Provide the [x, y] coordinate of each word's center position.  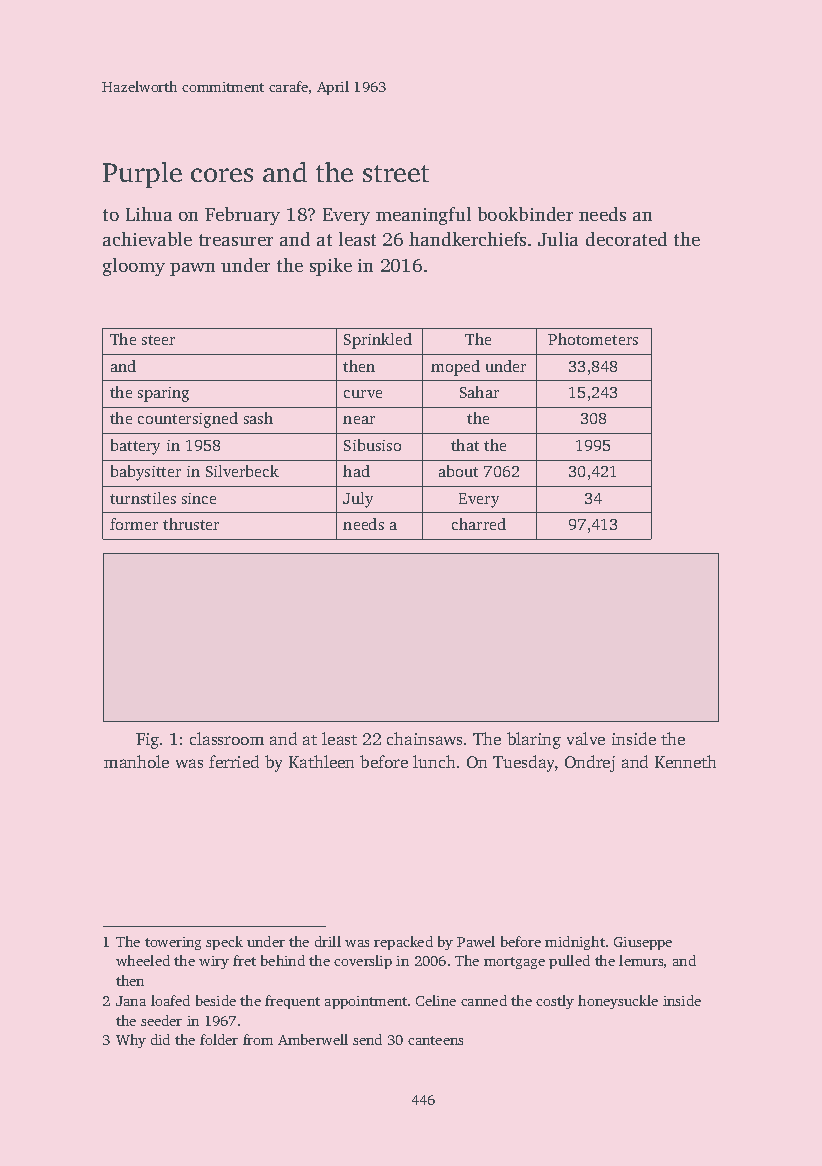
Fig [147, 741]
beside [216, 1000]
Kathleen [321, 761]
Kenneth [685, 761]
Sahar [479, 392]
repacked [403, 943]
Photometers [593, 339]
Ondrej [590, 763]
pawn [192, 269]
